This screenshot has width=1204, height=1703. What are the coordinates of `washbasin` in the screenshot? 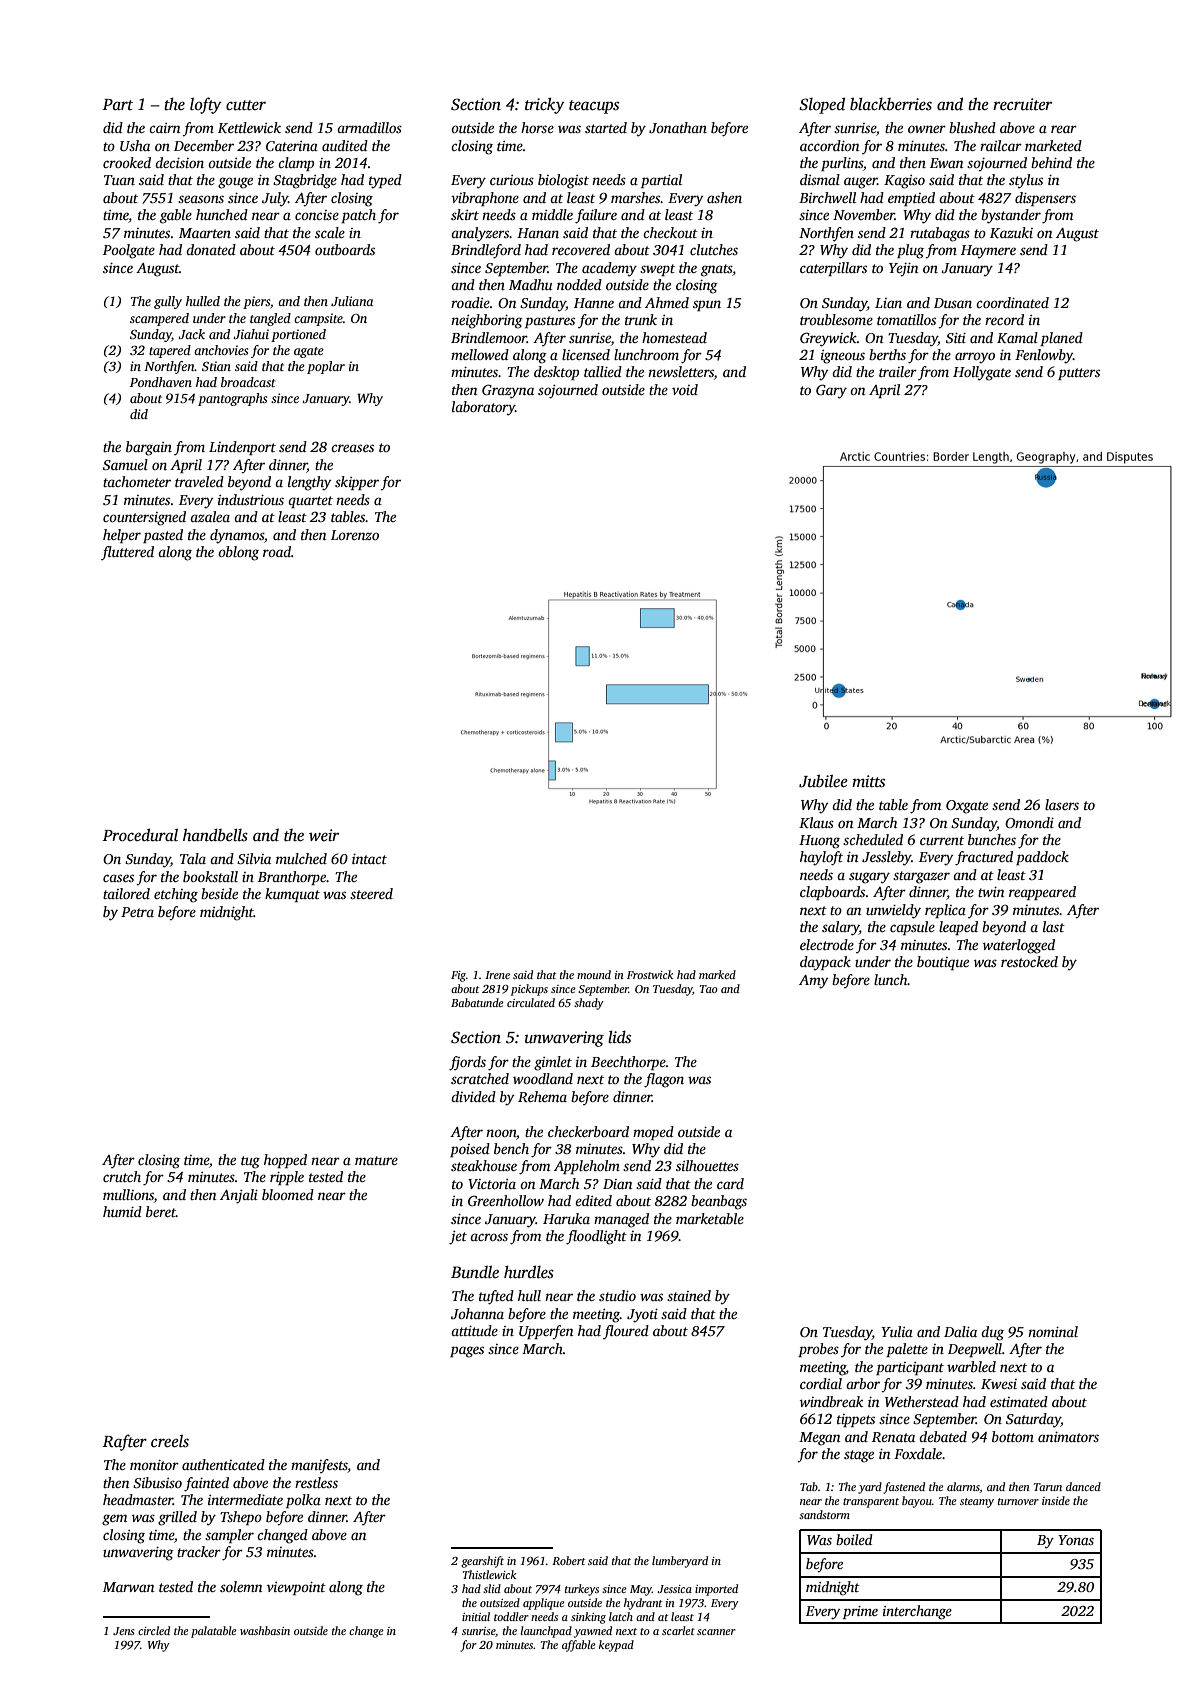 It's located at (265, 1630).
